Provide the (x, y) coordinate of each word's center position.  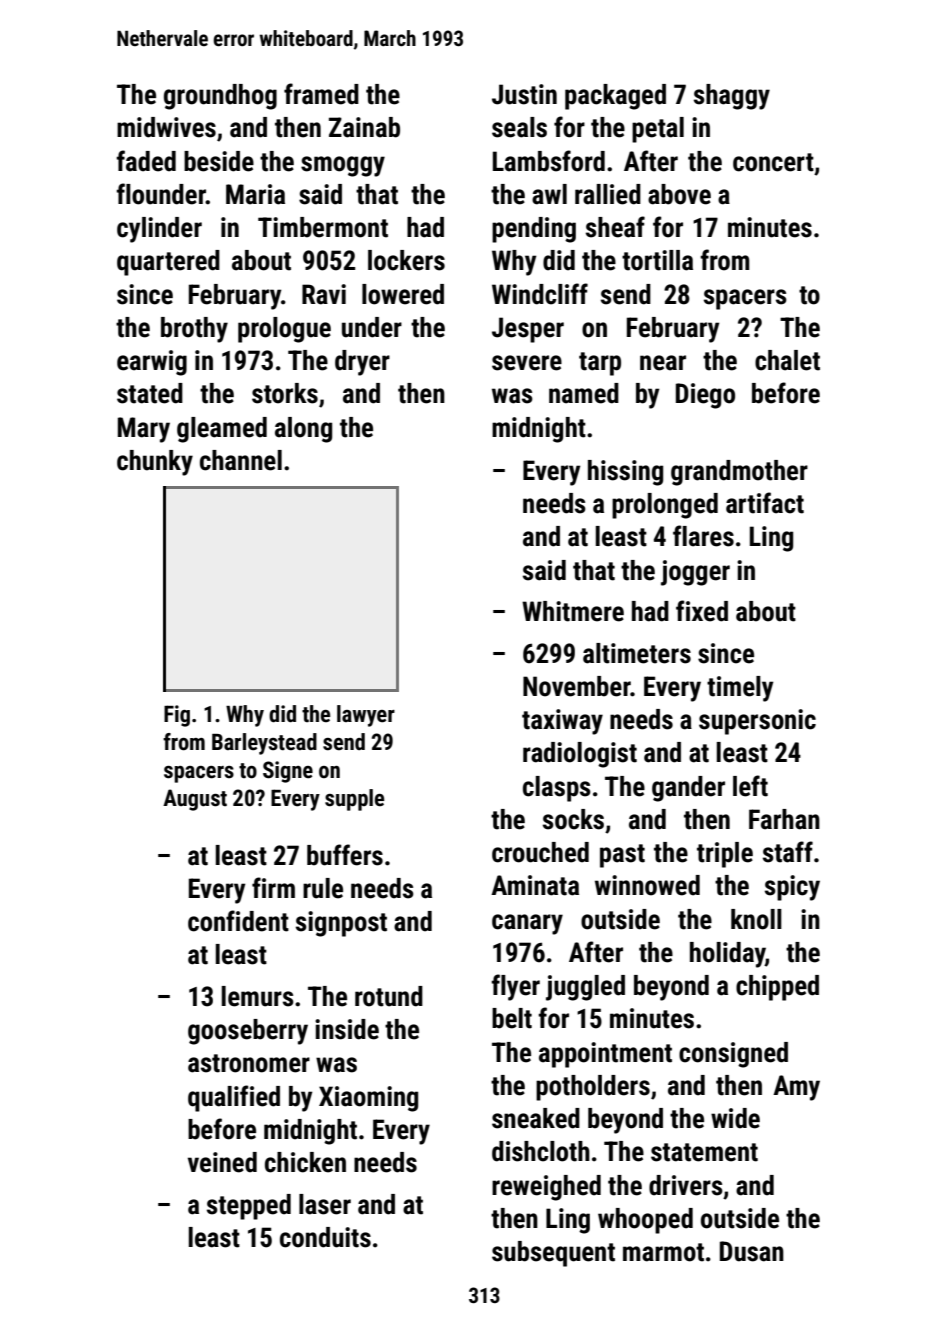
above (679, 194)
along (303, 430)
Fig (177, 716)
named (584, 393)
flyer (515, 987)
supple (354, 800)
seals (519, 127)
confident (238, 921)
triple (725, 855)
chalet (787, 360)
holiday (727, 955)
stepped (249, 1207)
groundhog (220, 97)
